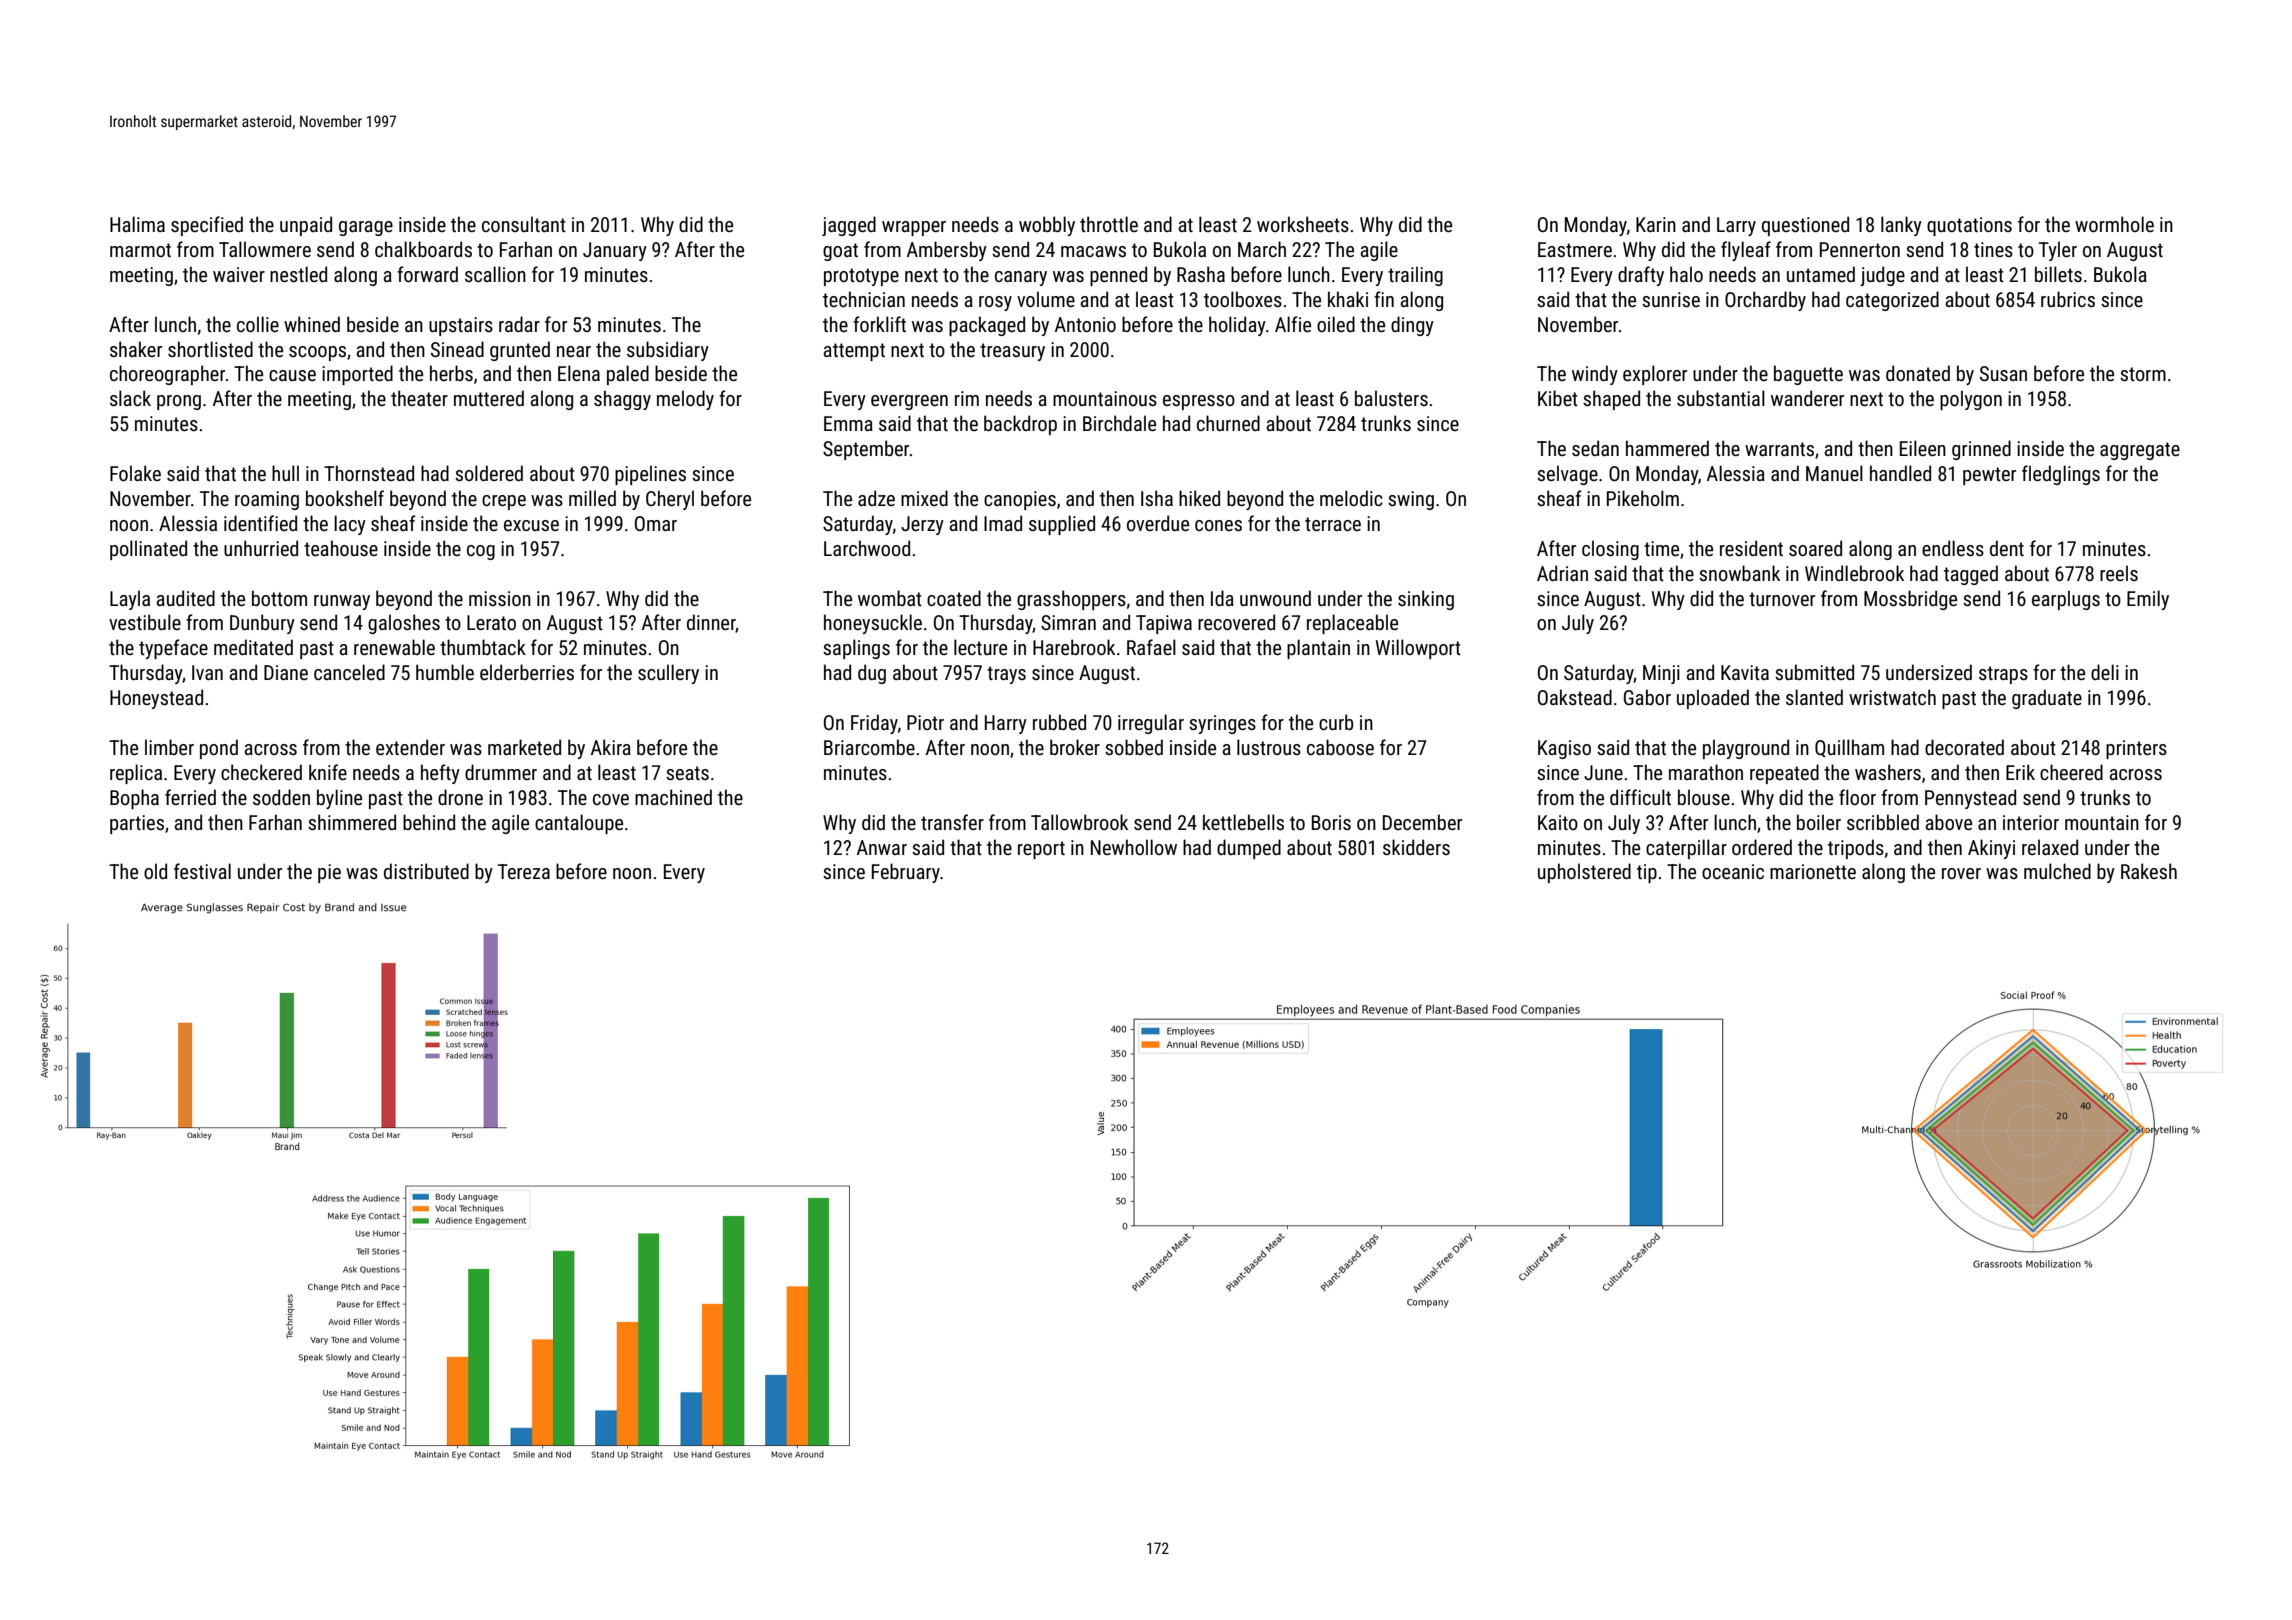 Image resolution: width=2292 pixels, height=1620 pixels. What do you see at coordinates (673, 797) in the page?
I see `machined` at bounding box center [673, 797].
